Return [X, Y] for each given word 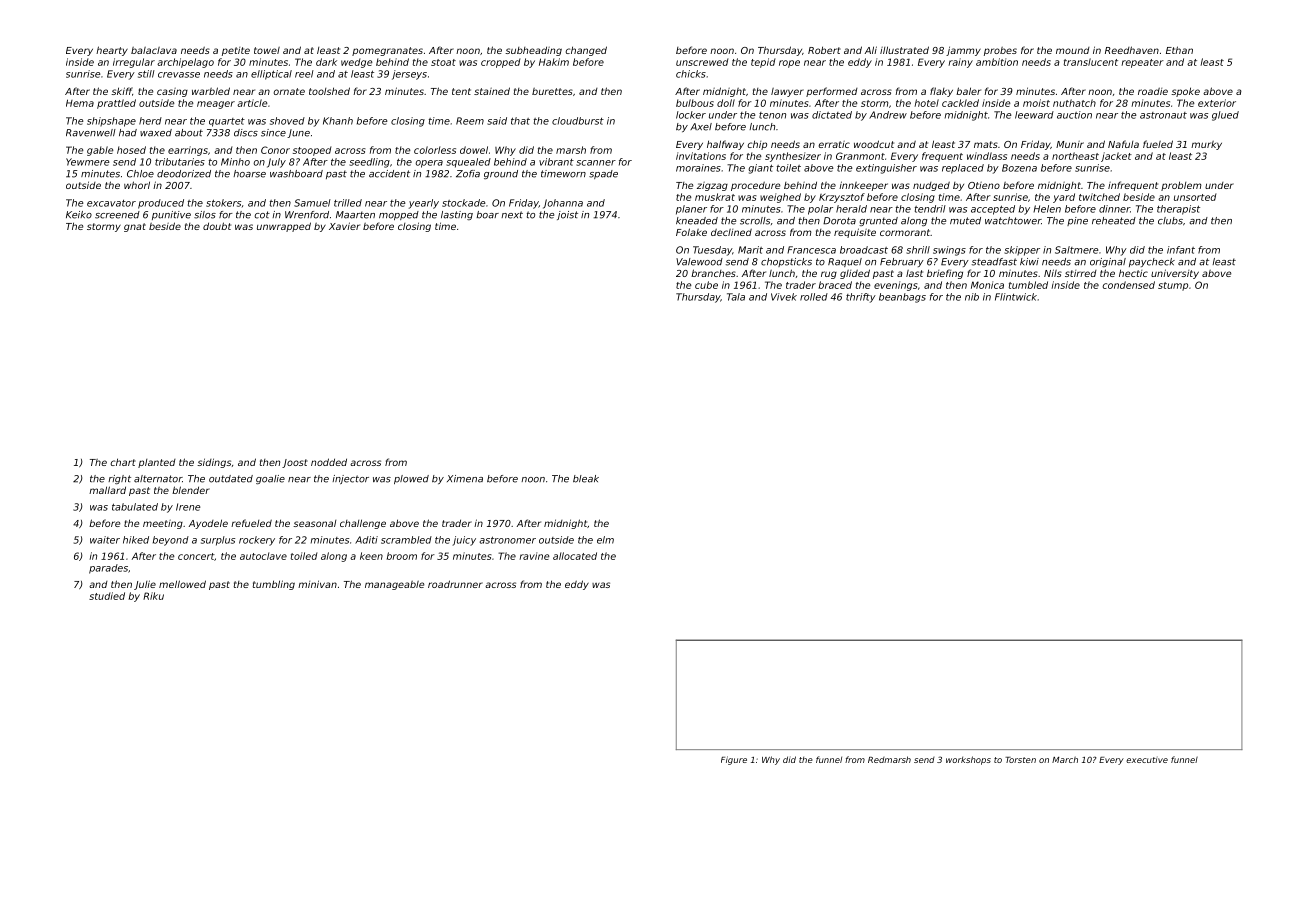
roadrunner [455, 584]
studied [107, 596]
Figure [734, 760]
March [1065, 759]
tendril [930, 209]
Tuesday [712, 251]
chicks [691, 74]
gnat [135, 227]
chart [123, 462]
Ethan [1179, 50]
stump [1173, 286]
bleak [586, 479]
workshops [968, 760]
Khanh [338, 121]
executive [1147, 759]
